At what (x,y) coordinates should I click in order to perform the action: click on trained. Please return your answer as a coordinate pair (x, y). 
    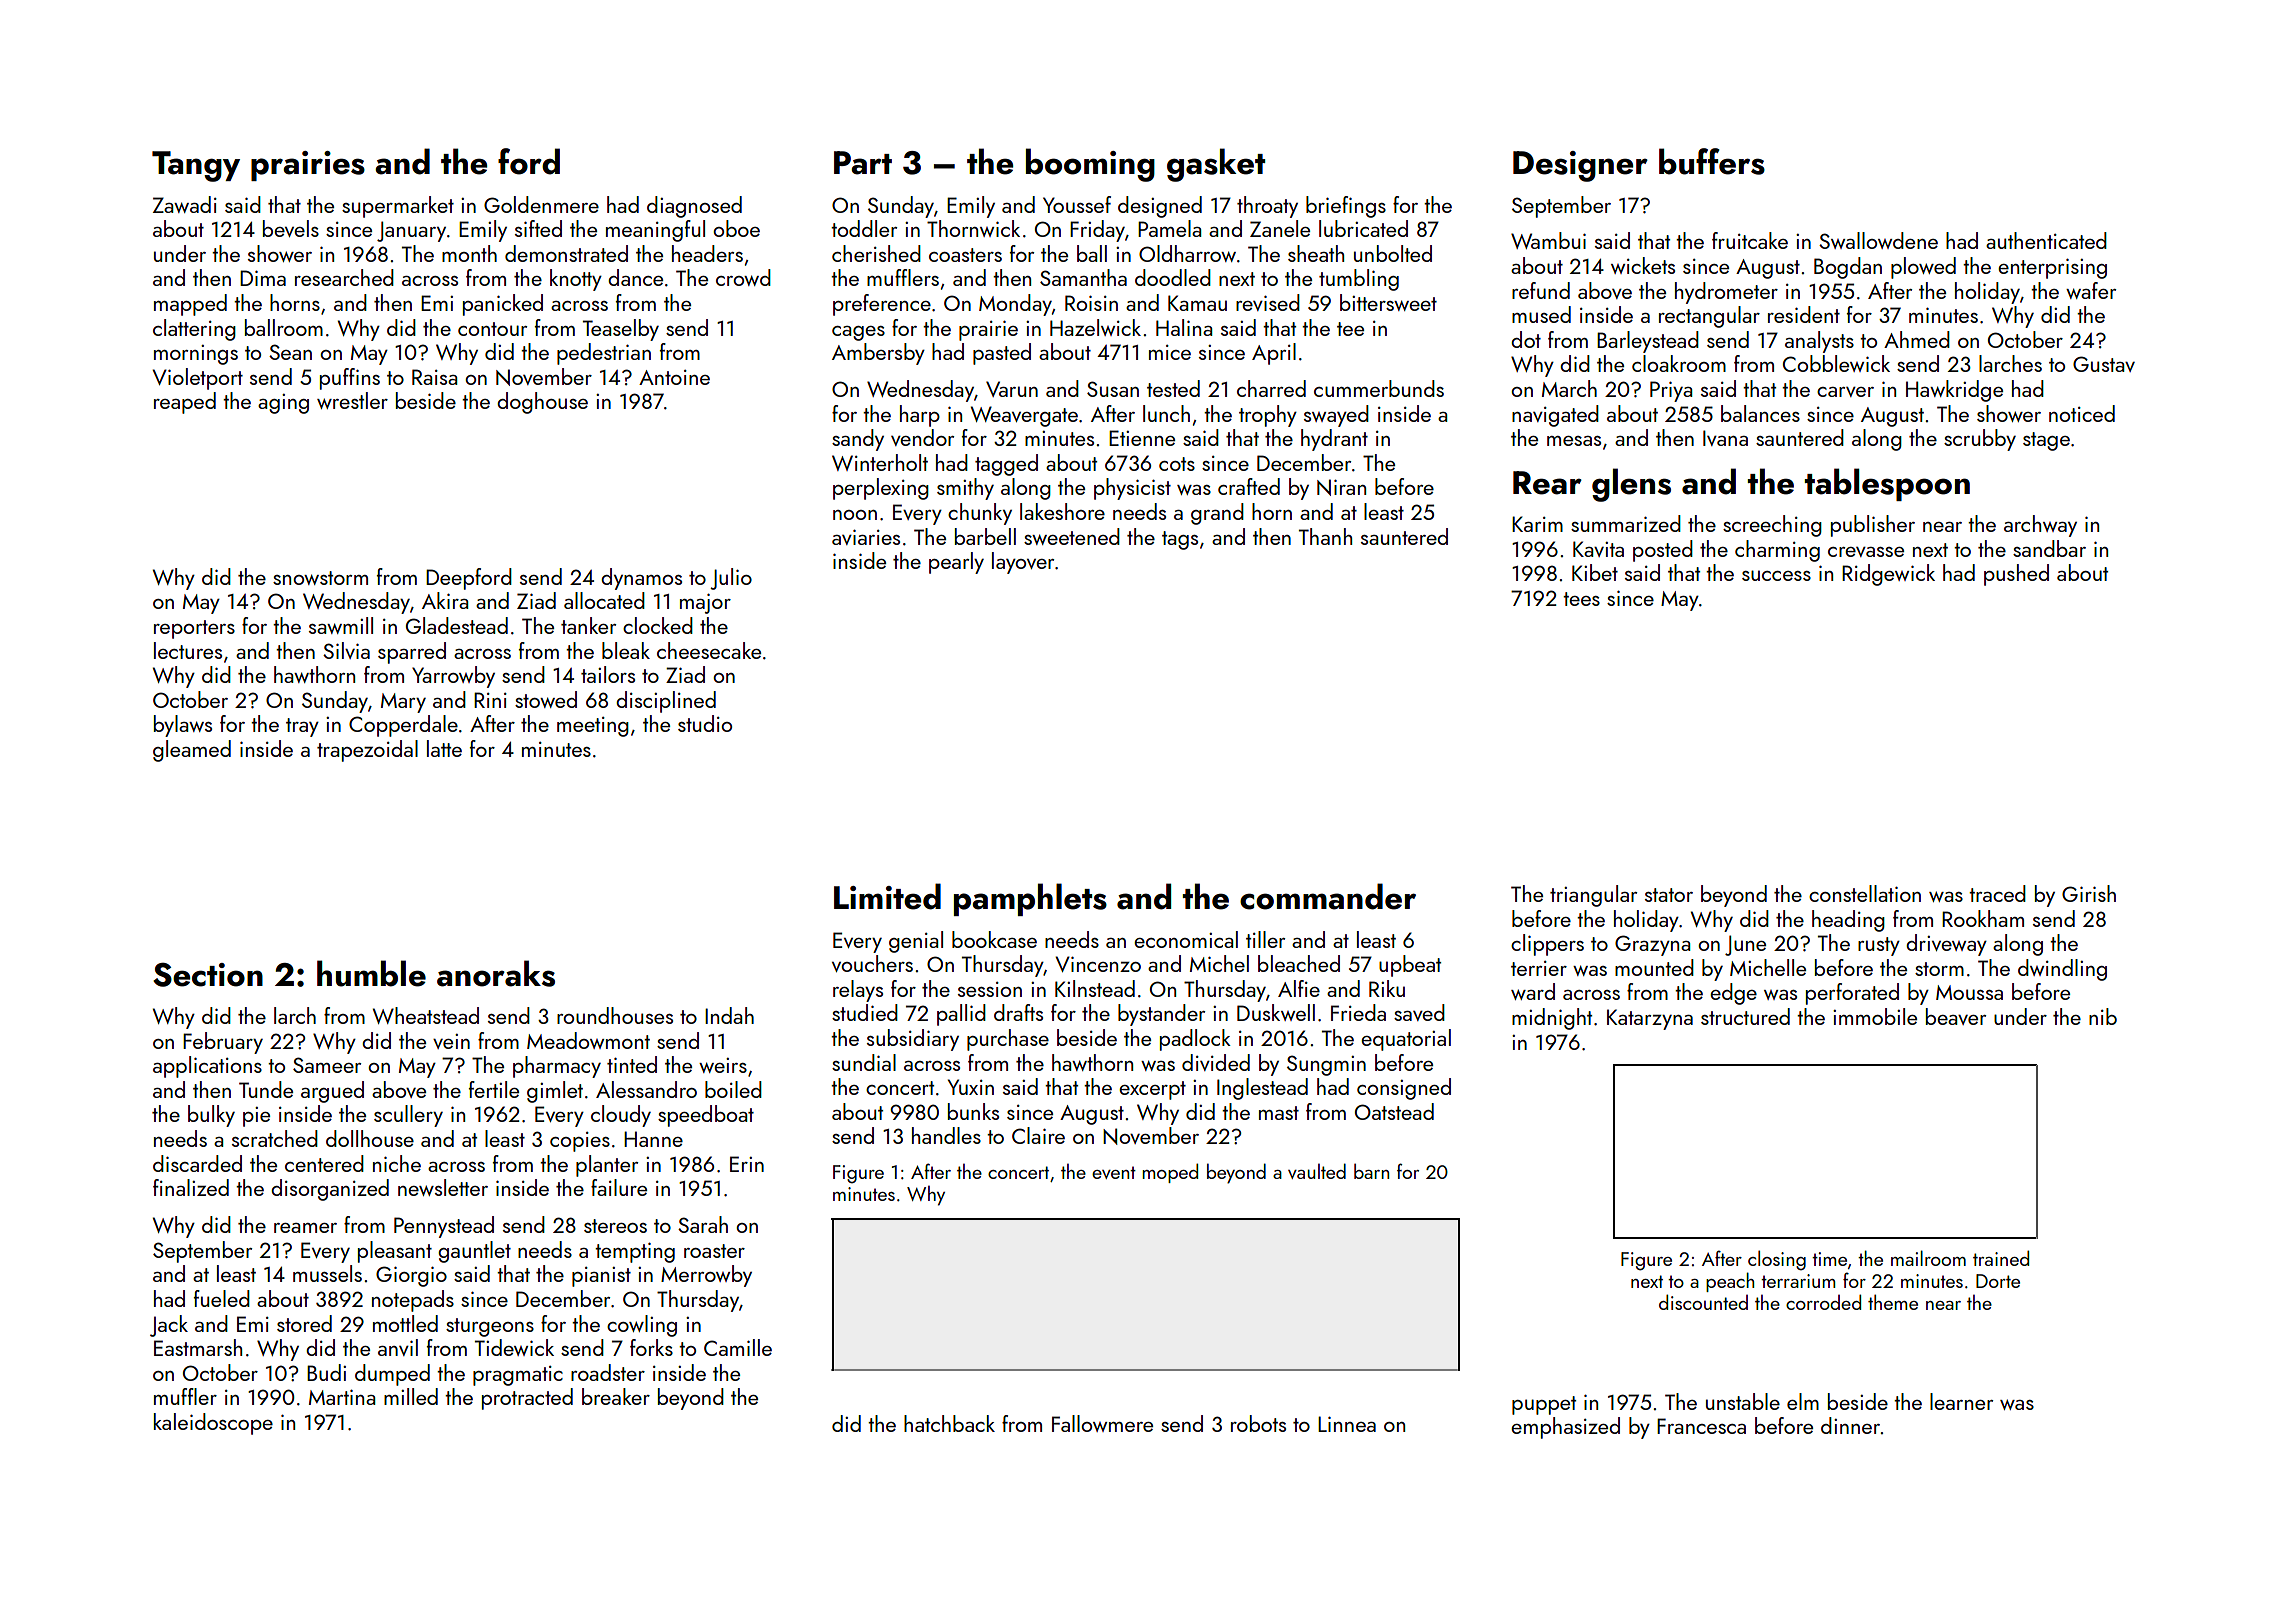
    Looking at the image, I should click on (2001, 1258).
